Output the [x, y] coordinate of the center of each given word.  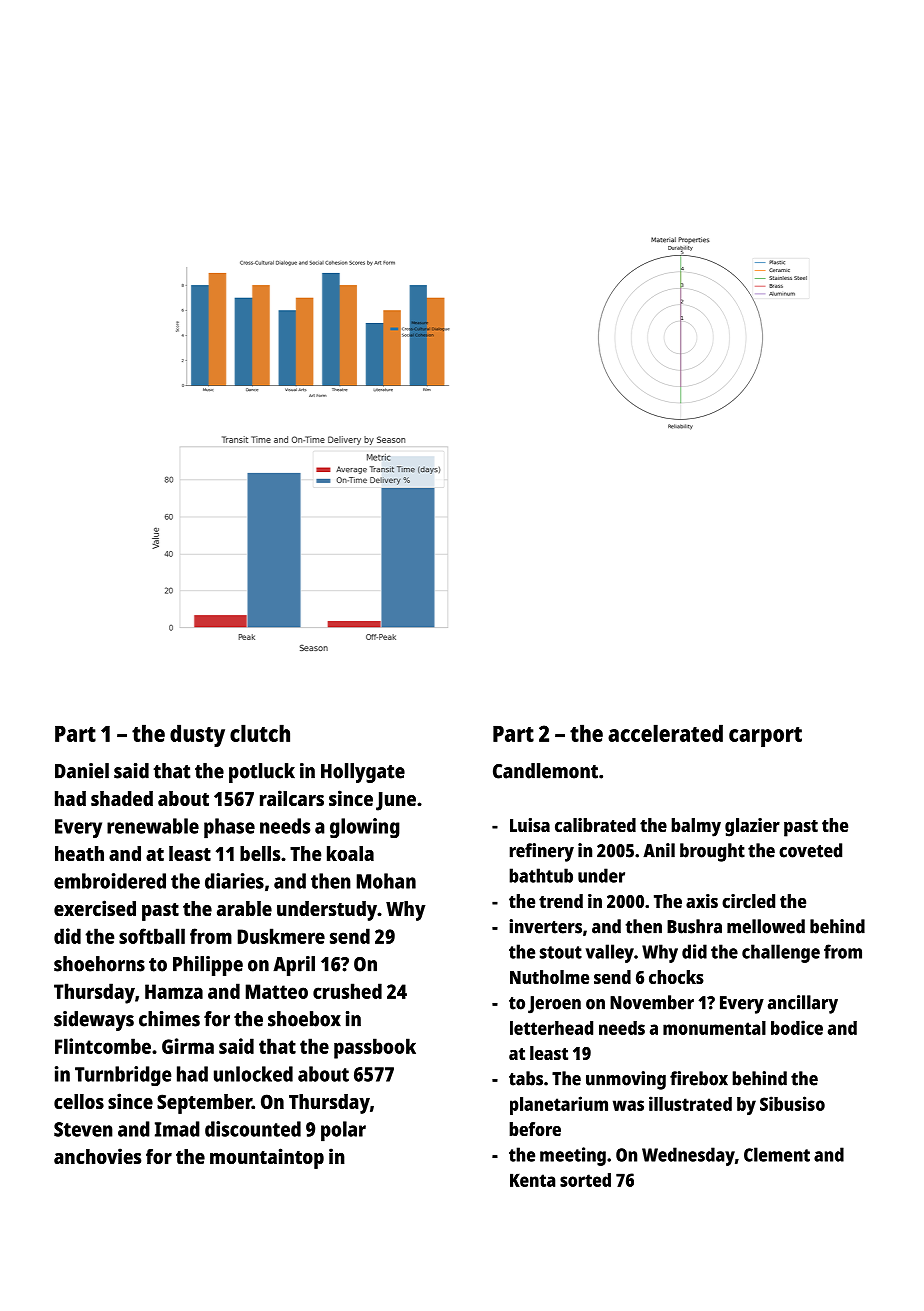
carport [765, 737]
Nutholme [549, 977]
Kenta [532, 1180]
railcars [292, 798]
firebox [699, 1078]
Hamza [174, 991]
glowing [365, 828]
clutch [260, 733]
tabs [526, 1078]
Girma [188, 1046]
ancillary [803, 1004]
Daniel [82, 771]
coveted [810, 850]
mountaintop [267, 1158]
